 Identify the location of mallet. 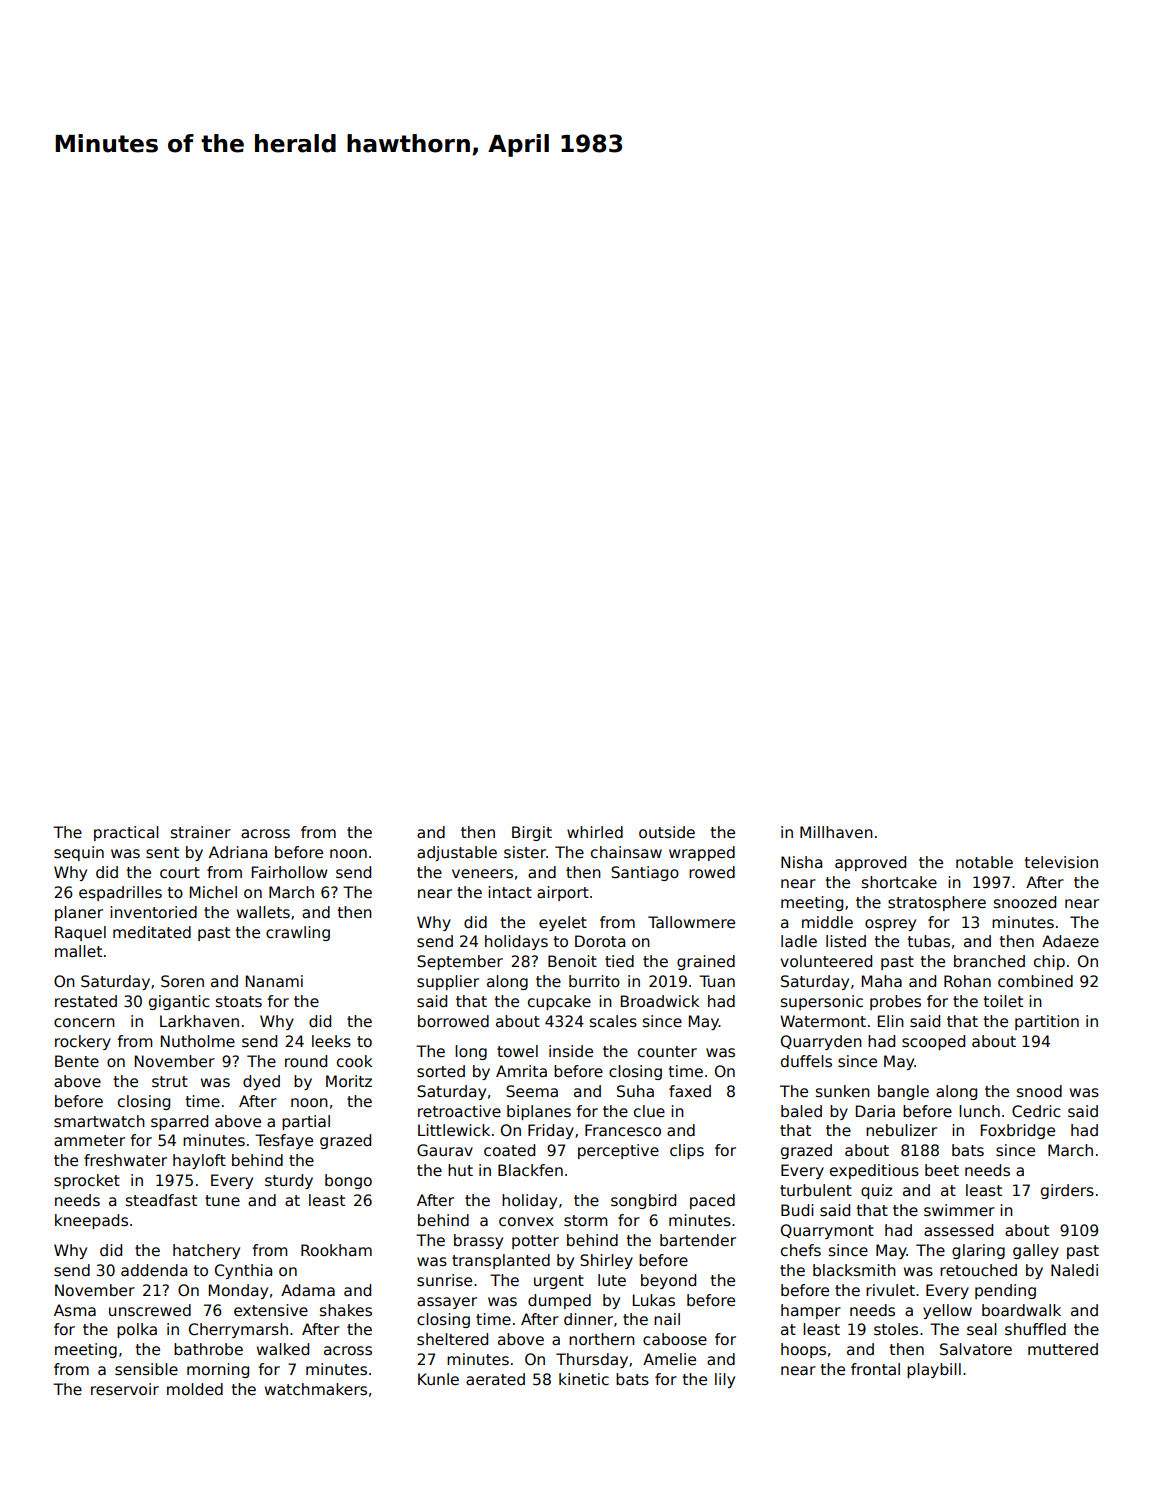
(78, 951).
